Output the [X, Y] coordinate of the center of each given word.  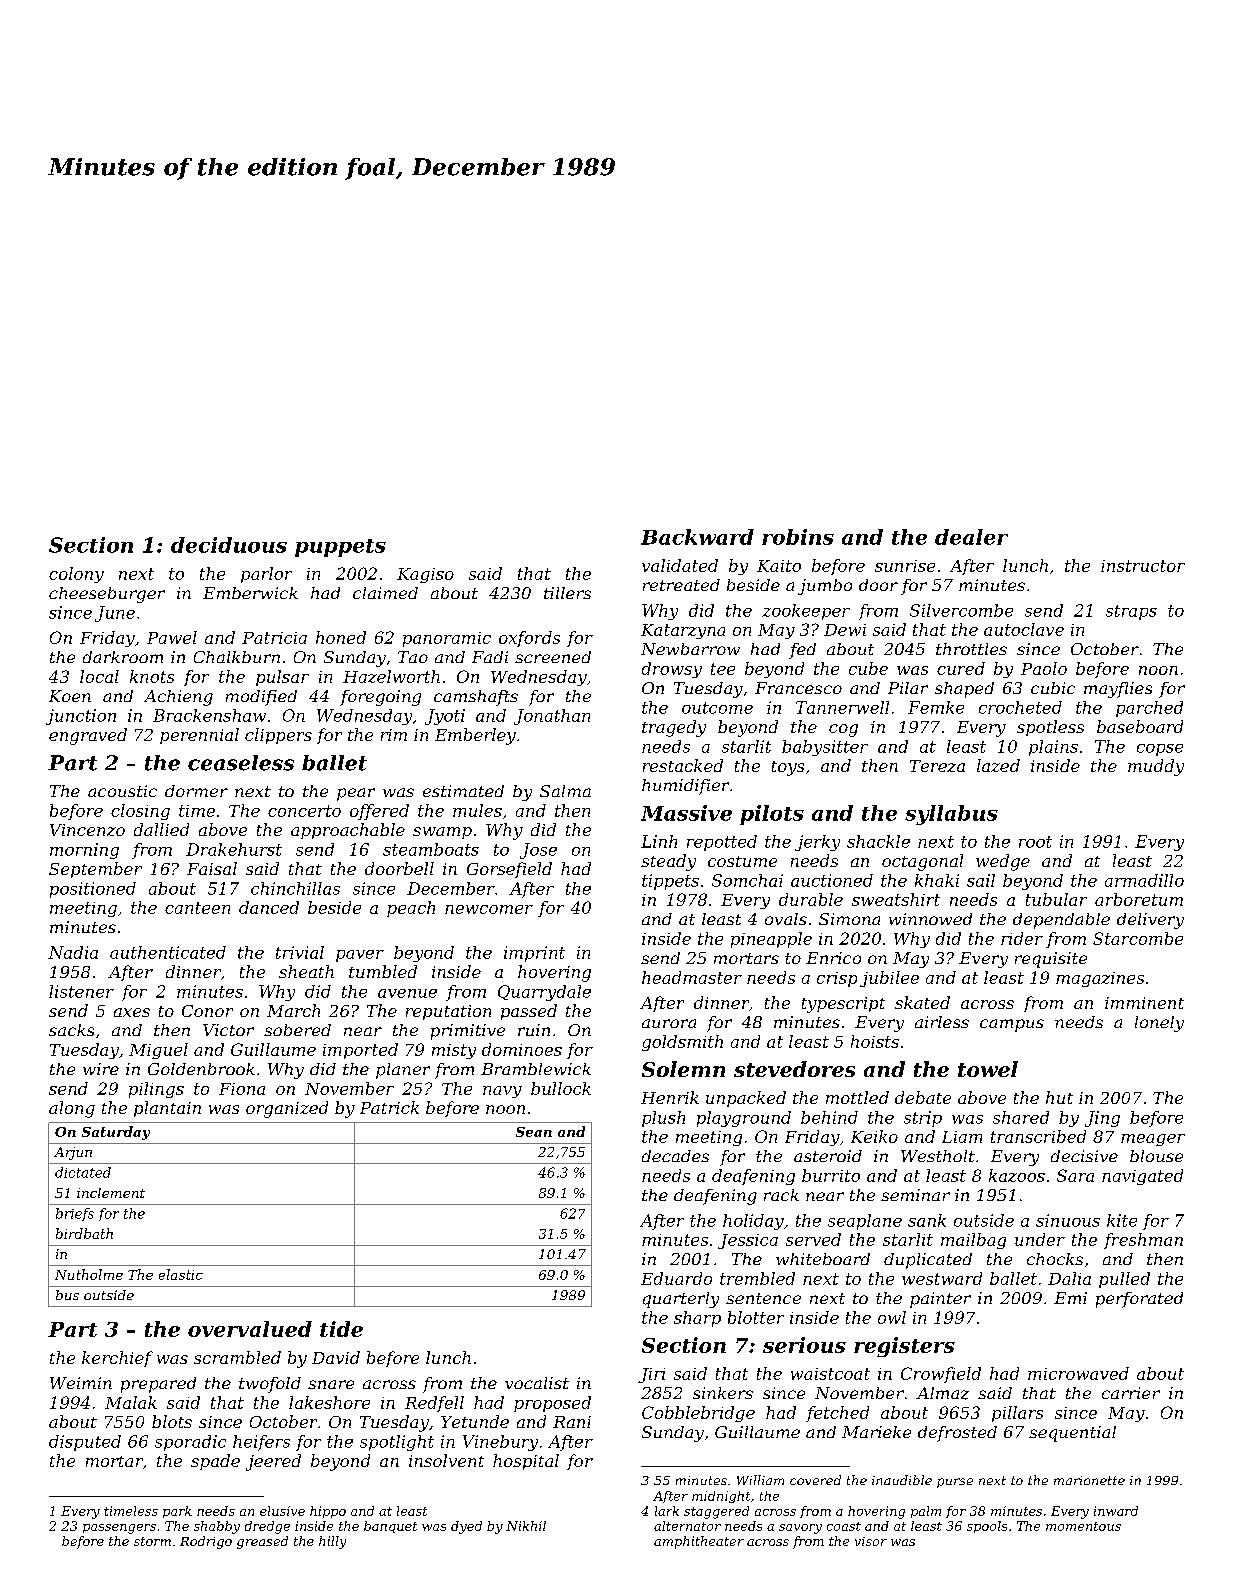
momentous [1083, 1526]
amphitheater [699, 1542]
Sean [534, 1132]
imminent [1144, 1003]
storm [152, 1541]
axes [132, 1012]
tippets [670, 882]
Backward [697, 537]
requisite [1051, 960]
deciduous [229, 545]
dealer [971, 537]
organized [287, 1109]
